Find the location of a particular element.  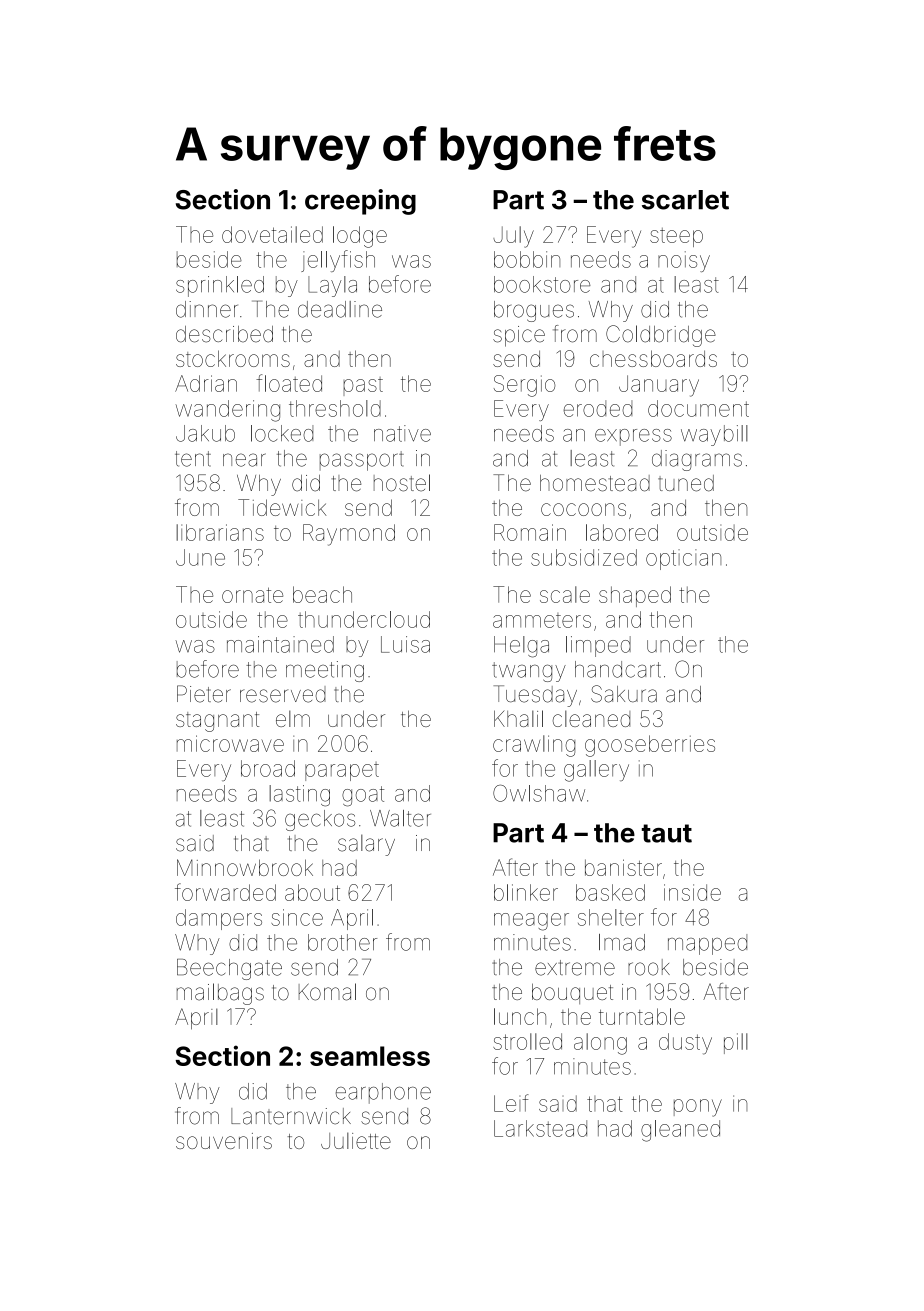

scarlet is located at coordinates (685, 200).
